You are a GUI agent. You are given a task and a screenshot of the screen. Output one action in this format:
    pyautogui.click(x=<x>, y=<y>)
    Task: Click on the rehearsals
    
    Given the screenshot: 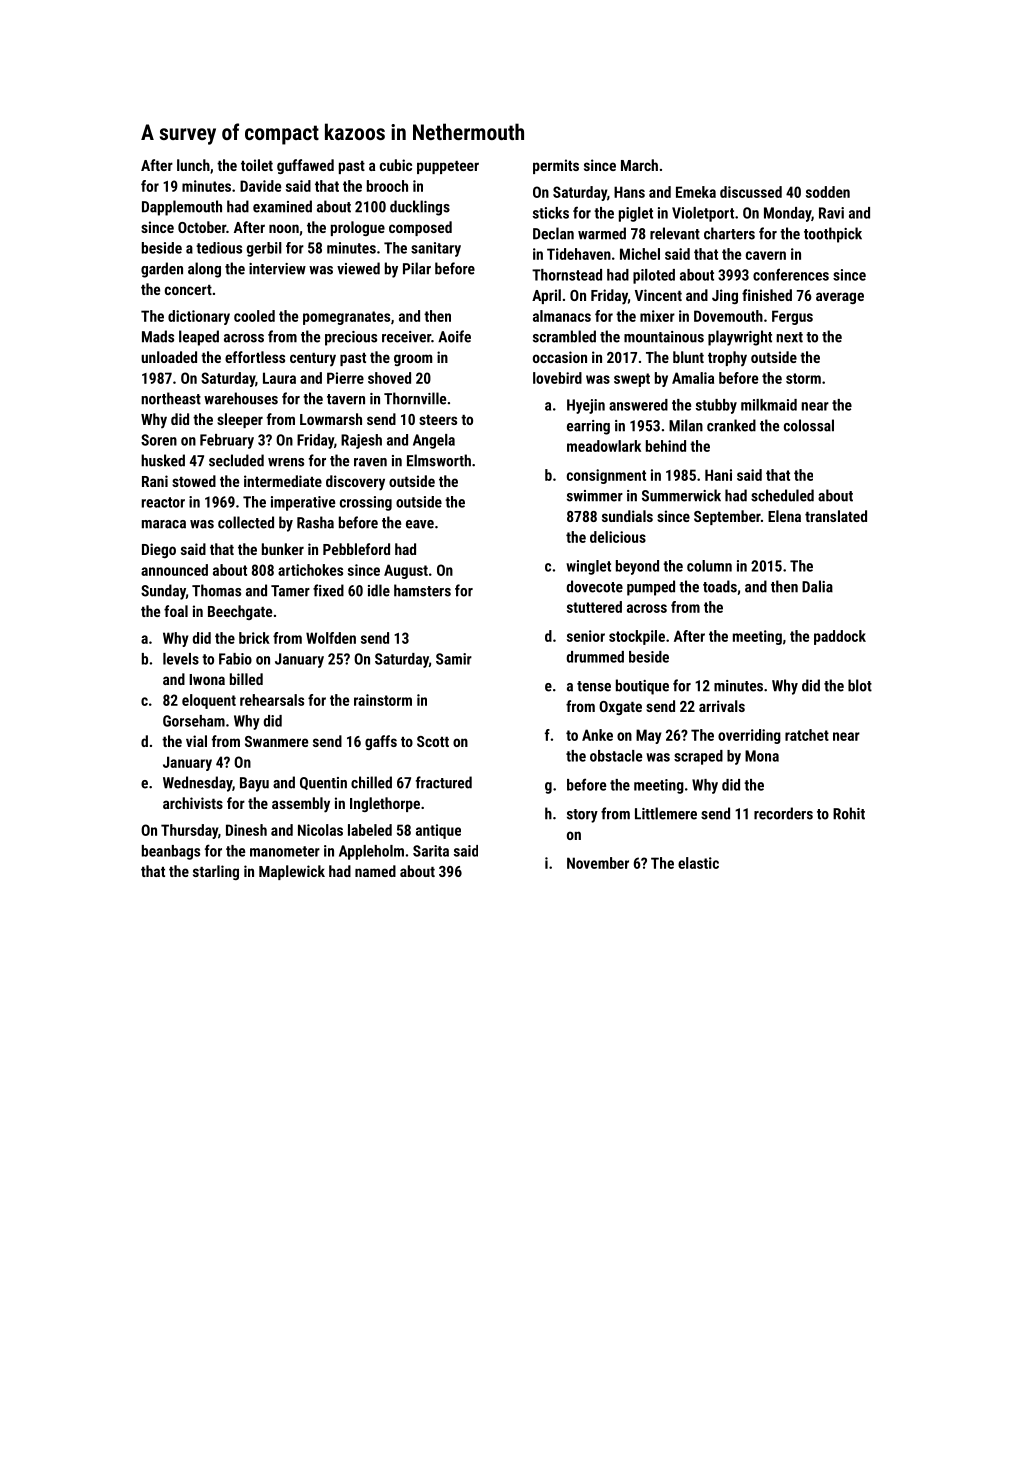 What is the action you would take?
    pyautogui.click(x=272, y=700)
